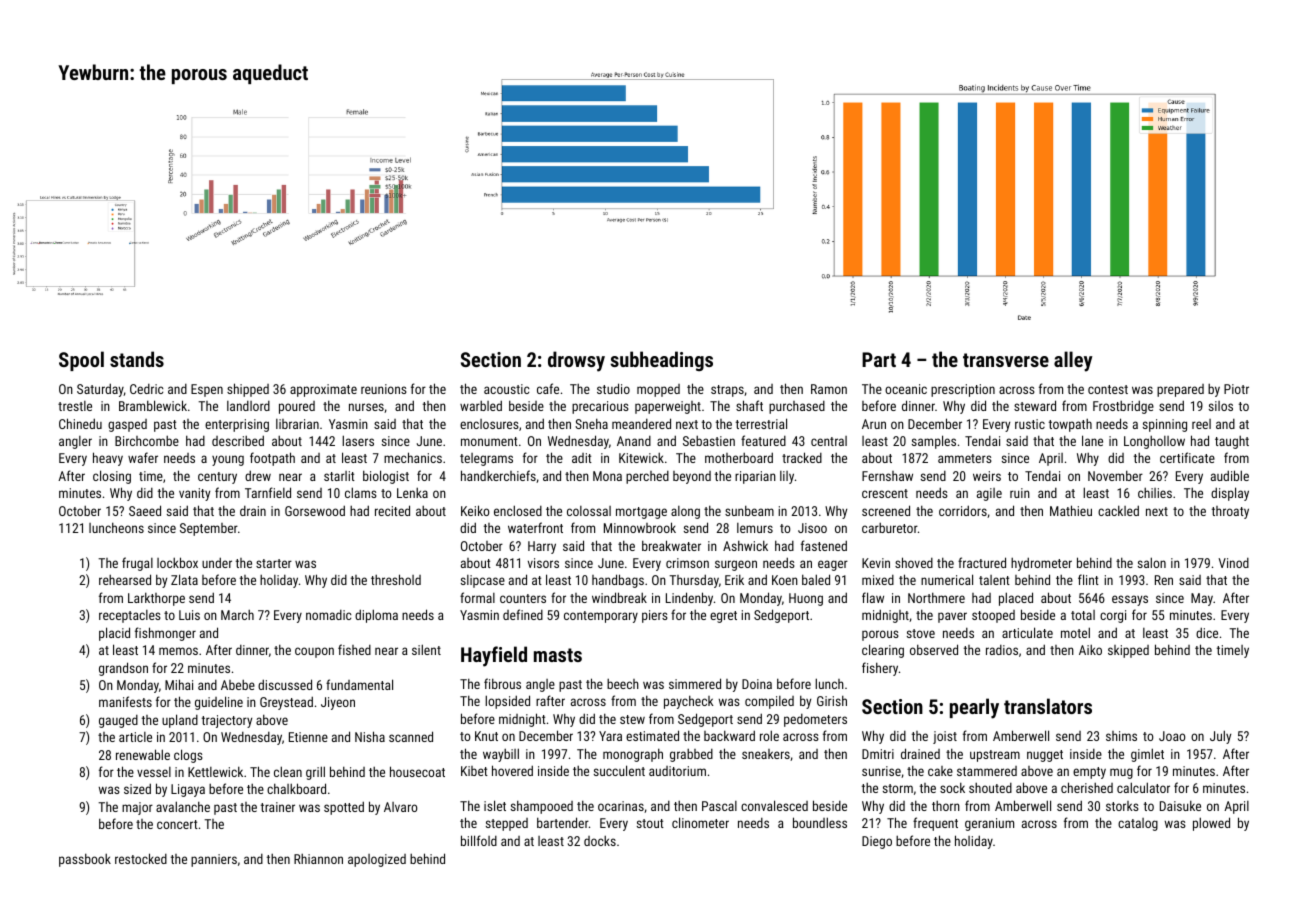 The height and width of the screenshot is (924, 1308). I want to click on Diego, so click(877, 842).
